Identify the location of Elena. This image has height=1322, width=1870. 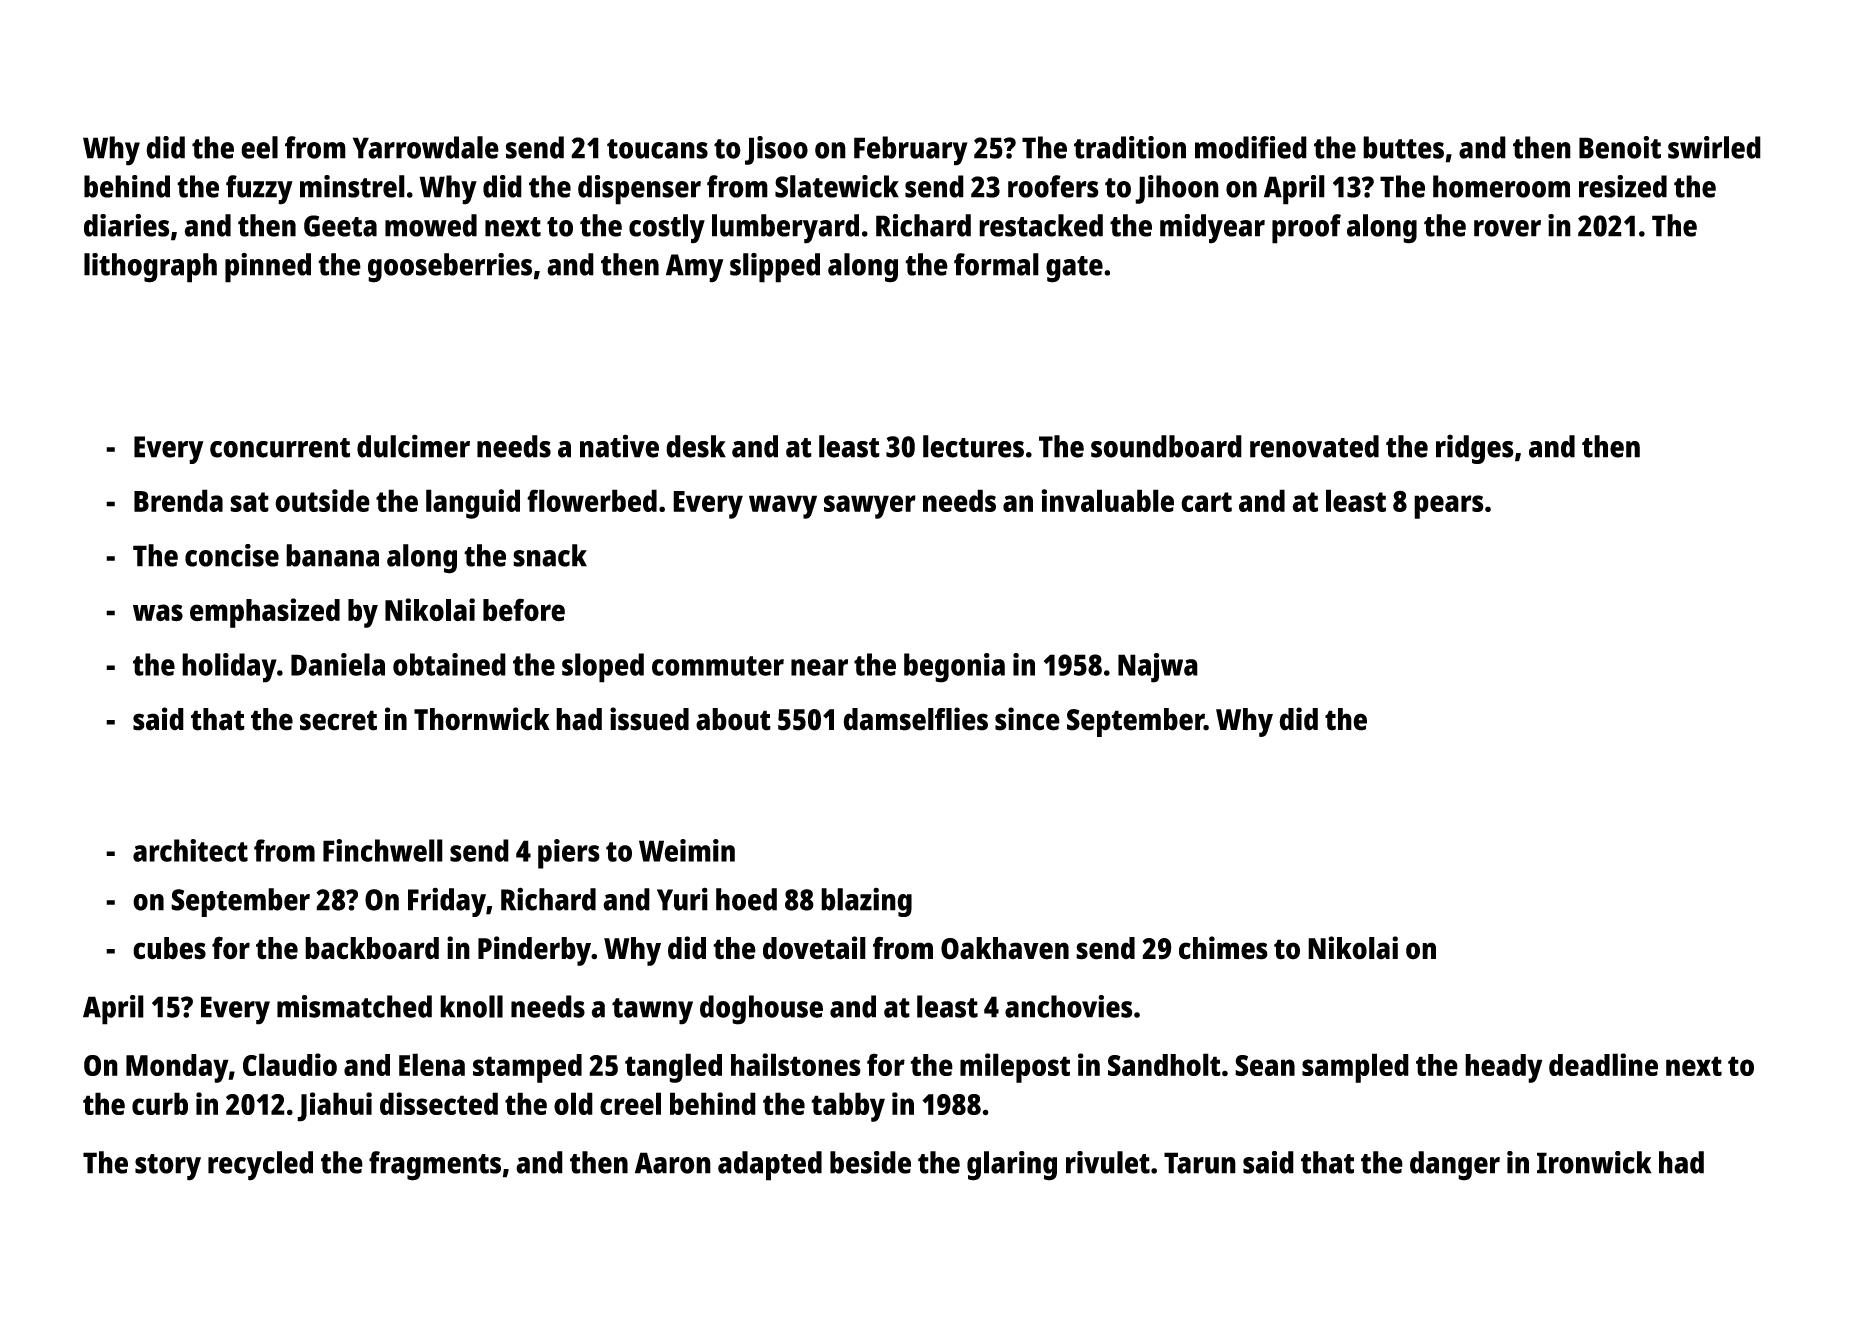
(432, 1064).
